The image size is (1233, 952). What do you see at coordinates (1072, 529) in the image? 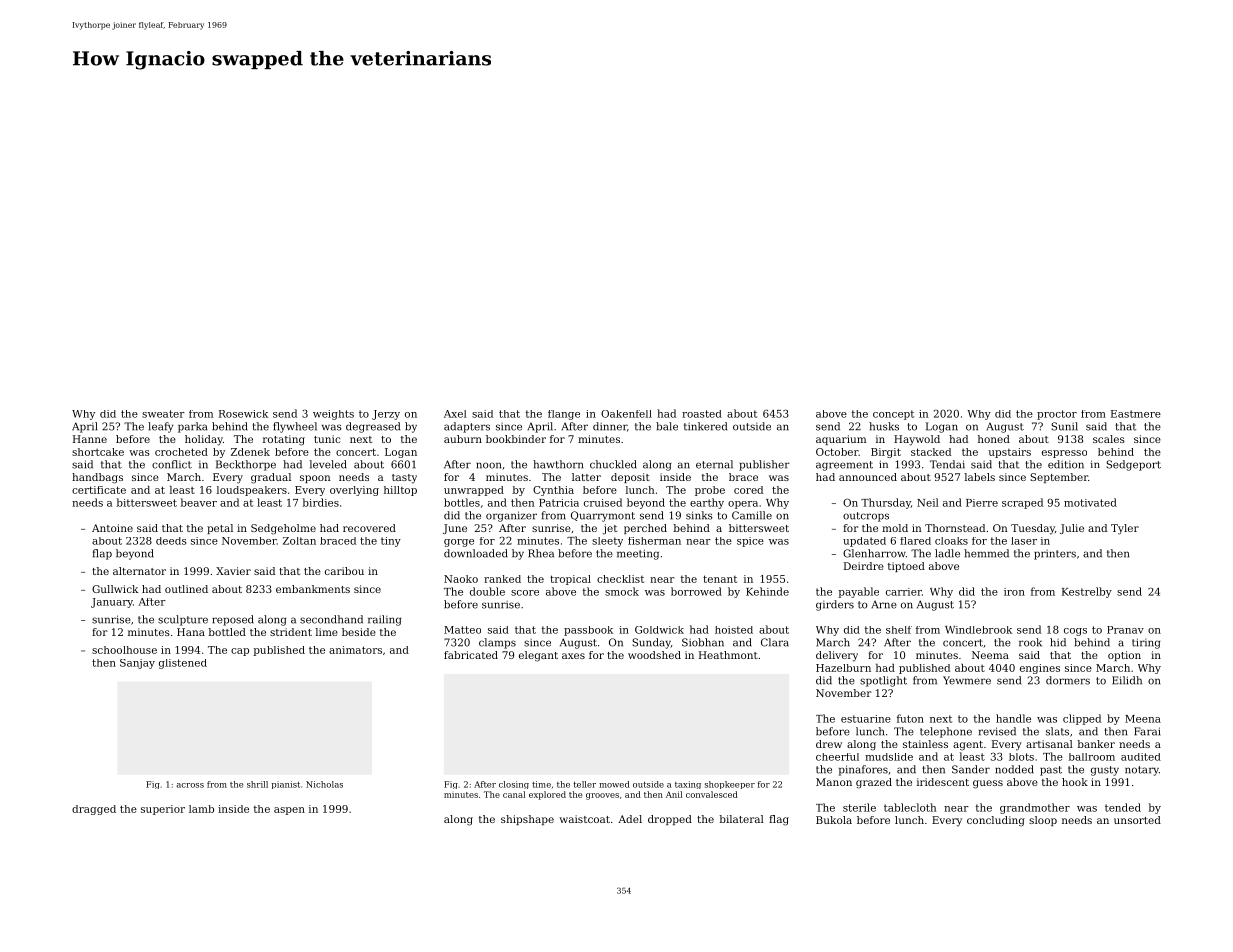
I see `Julie` at bounding box center [1072, 529].
